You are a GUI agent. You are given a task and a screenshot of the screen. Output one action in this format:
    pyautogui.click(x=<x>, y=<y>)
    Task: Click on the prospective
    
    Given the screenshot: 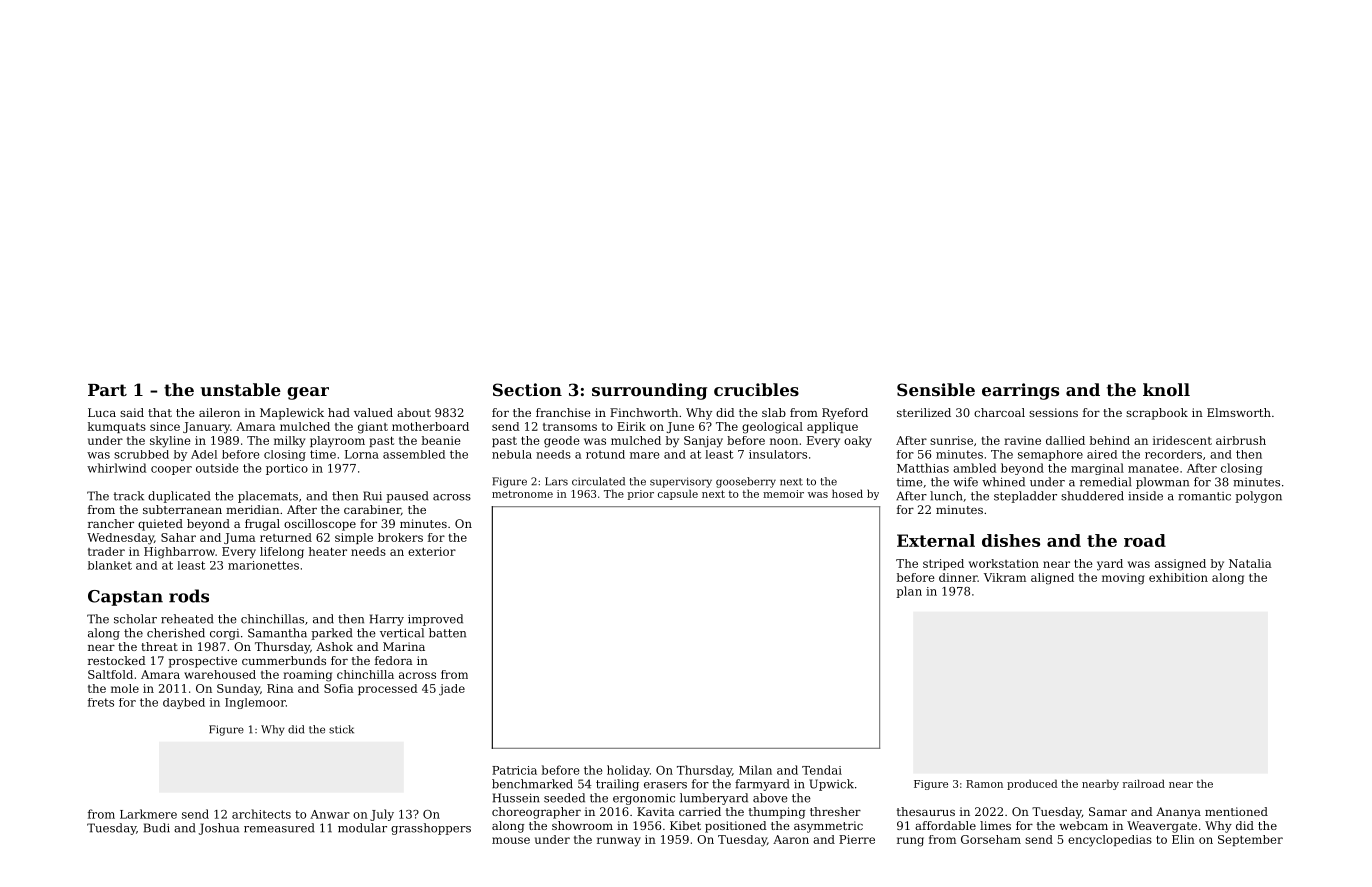 What is the action you would take?
    pyautogui.click(x=203, y=662)
